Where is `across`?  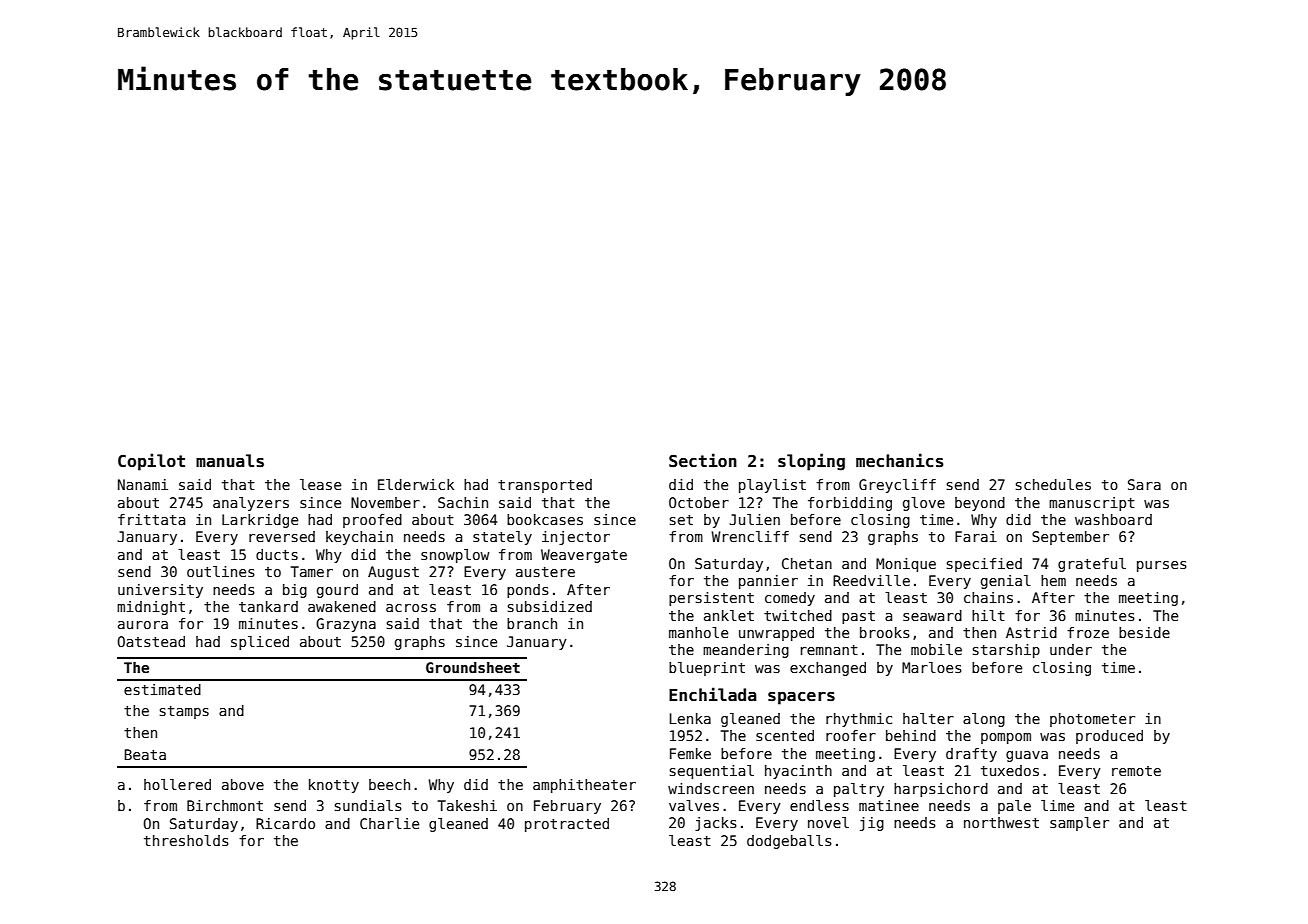 across is located at coordinates (411, 608).
